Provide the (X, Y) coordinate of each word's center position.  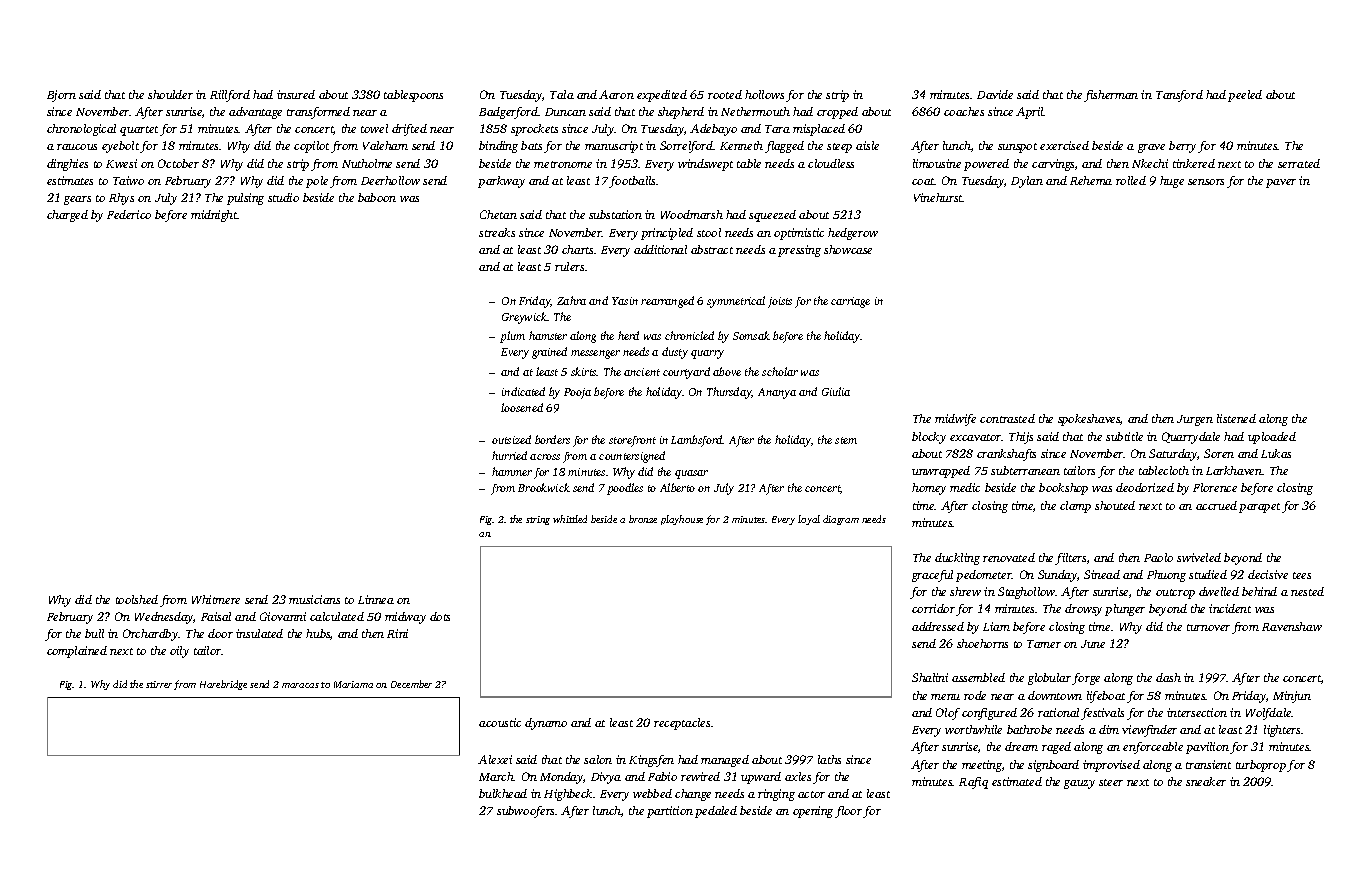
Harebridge (223, 685)
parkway (501, 182)
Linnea (376, 599)
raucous (77, 147)
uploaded (1272, 438)
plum (512, 337)
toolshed (137, 599)
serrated (1299, 163)
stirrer (159, 684)
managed (725, 761)
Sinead (1102, 574)
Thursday (729, 393)
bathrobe (1029, 729)
